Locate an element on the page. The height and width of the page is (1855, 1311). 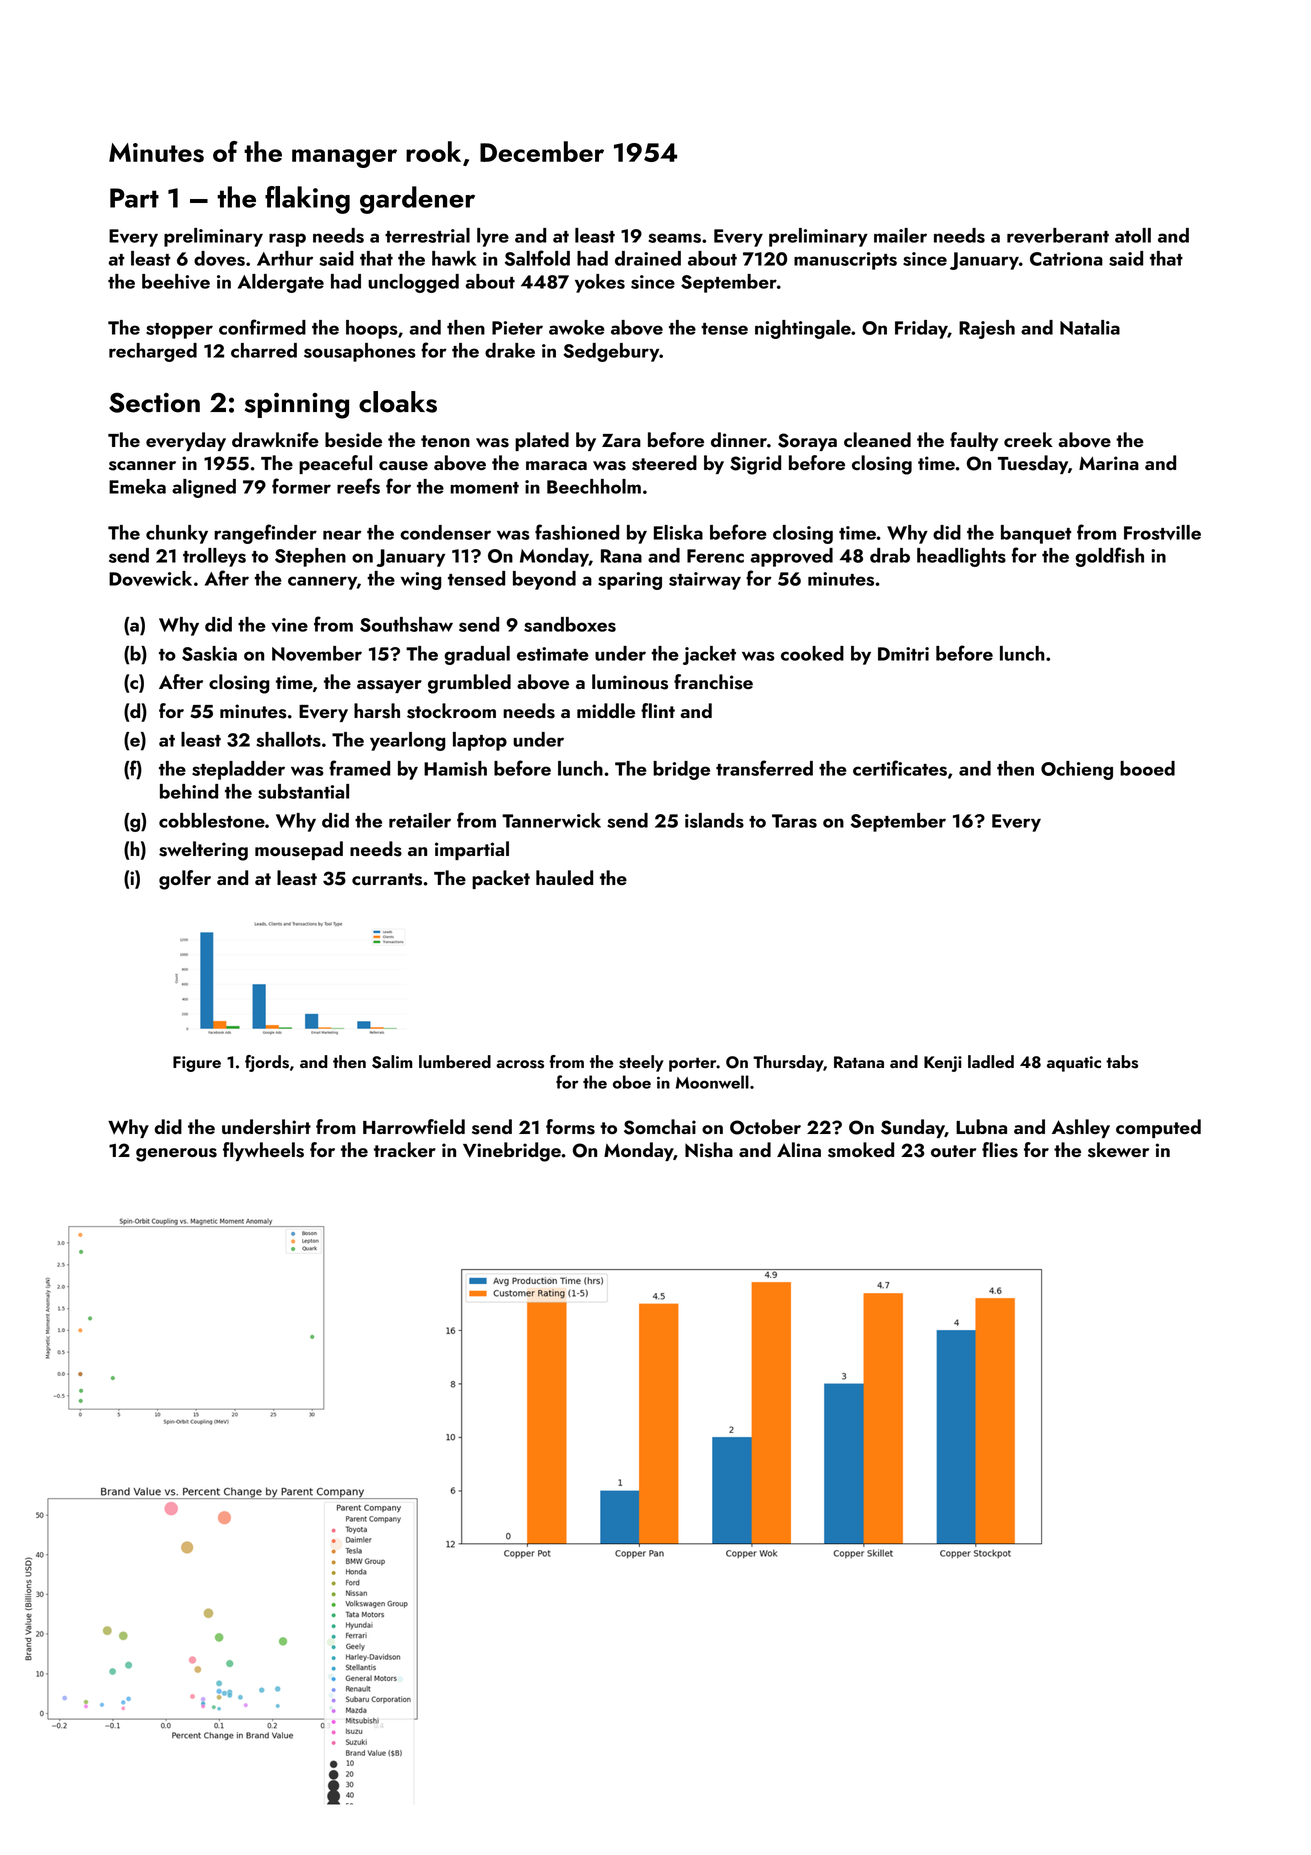
Aldergate is located at coordinates (281, 283).
